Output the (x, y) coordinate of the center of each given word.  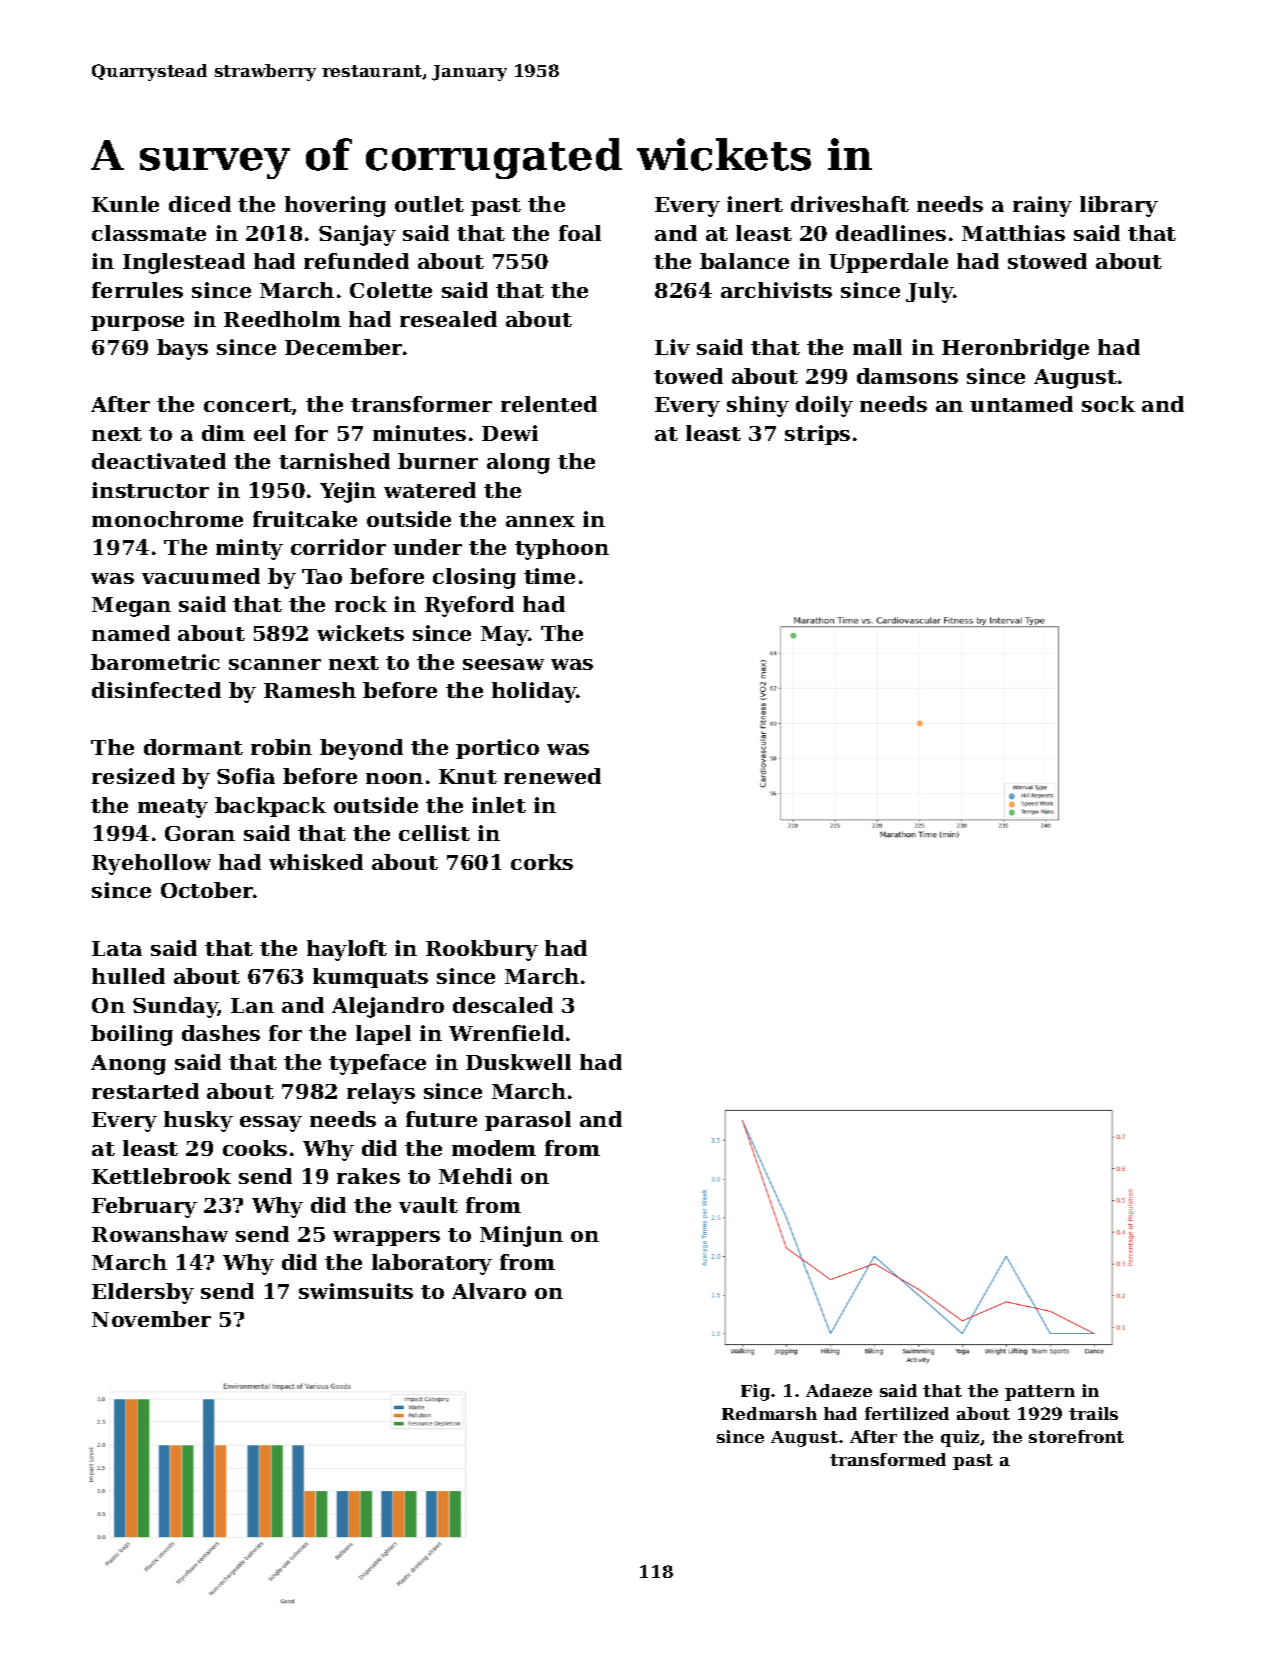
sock (1108, 404)
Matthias (1013, 233)
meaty (173, 808)
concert (248, 405)
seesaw (503, 664)
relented (549, 404)
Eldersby (143, 1293)
